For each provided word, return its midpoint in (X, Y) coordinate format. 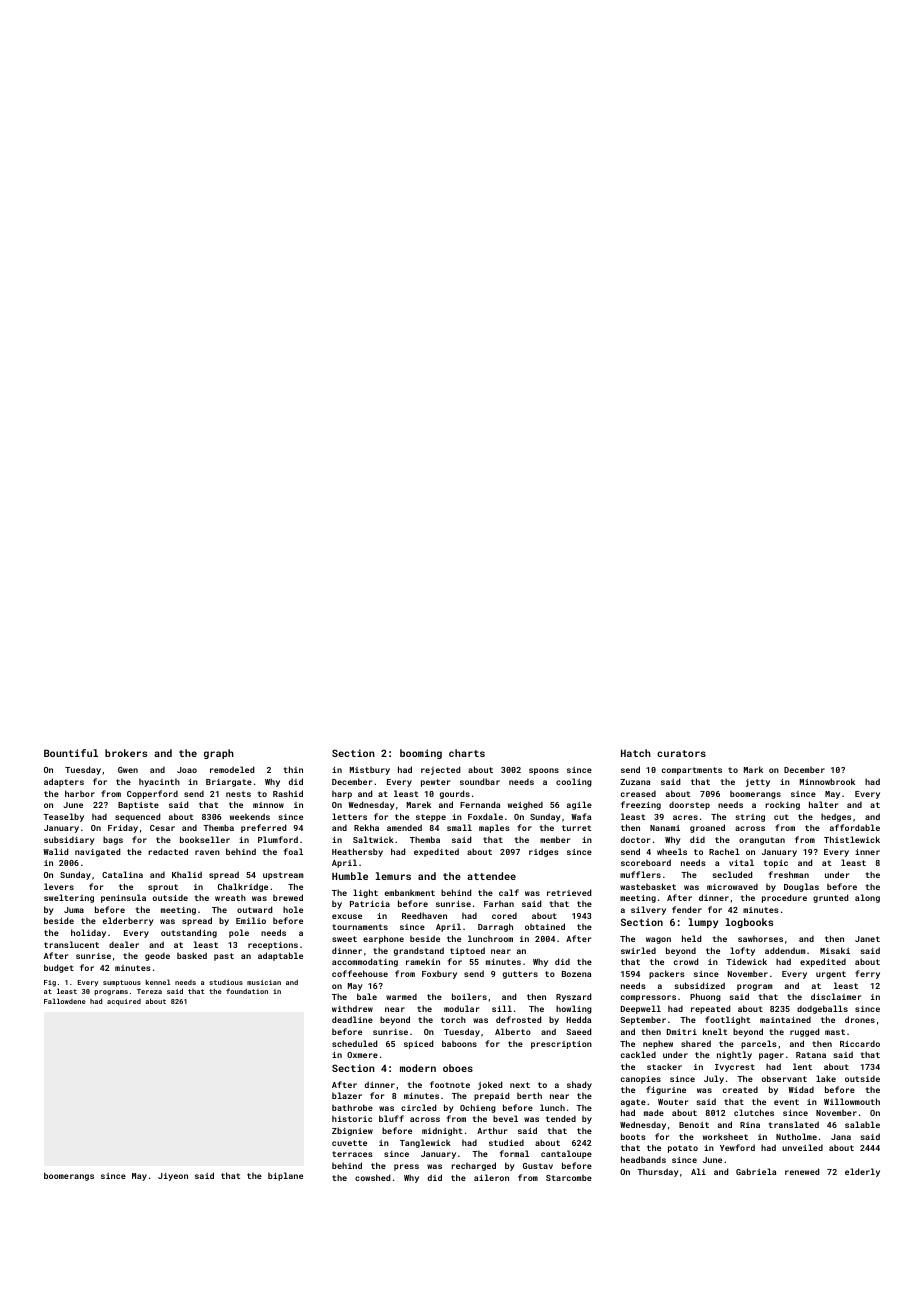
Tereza (149, 991)
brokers (126, 753)
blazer (347, 1095)
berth (529, 1095)
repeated (710, 1009)
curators (681, 753)
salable (862, 1124)
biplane (285, 1176)
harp (342, 794)
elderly (862, 1172)
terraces (352, 1154)
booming (421, 754)
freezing (641, 805)
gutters (520, 975)
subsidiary (69, 840)
